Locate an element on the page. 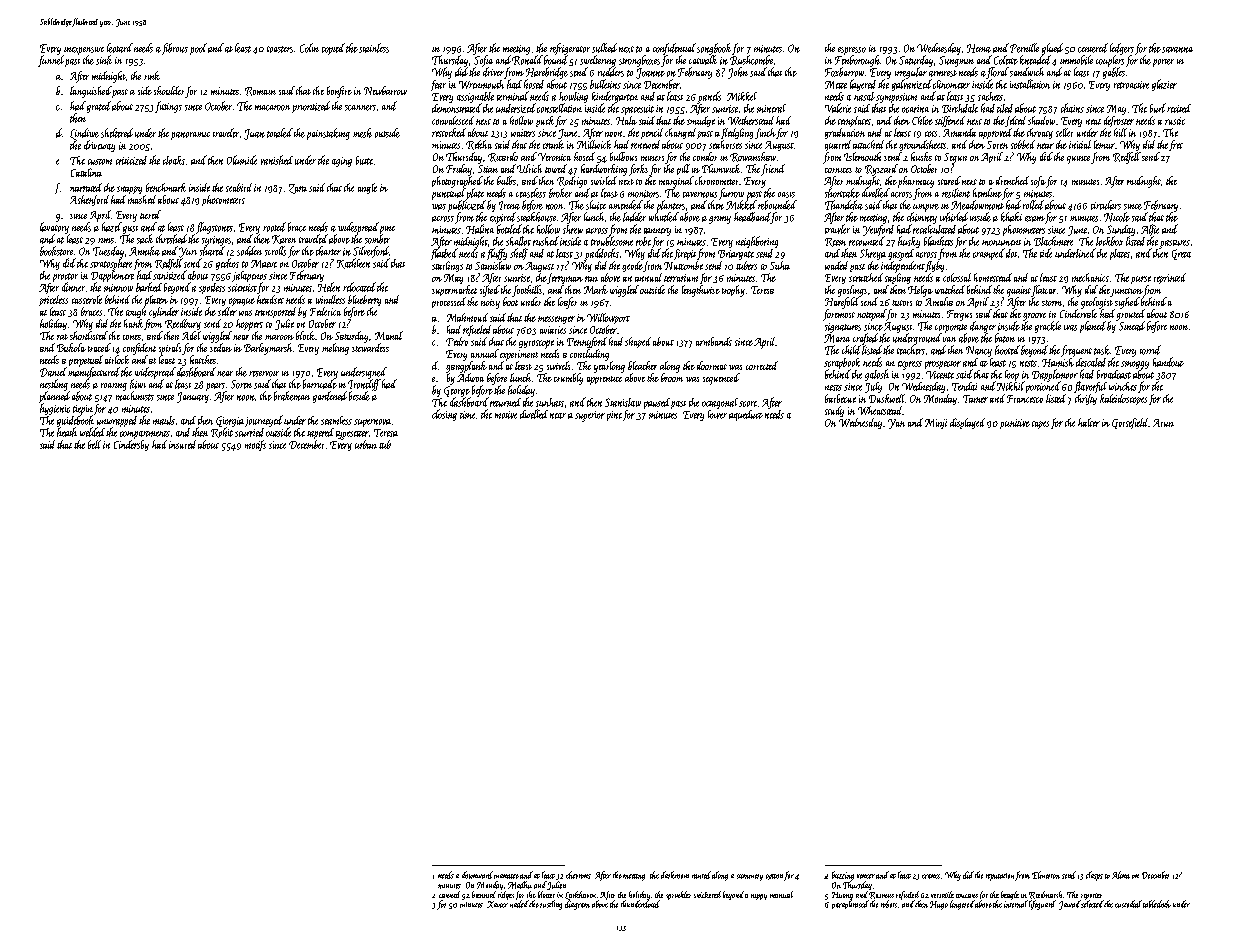  canned is located at coordinates (449, 894).
